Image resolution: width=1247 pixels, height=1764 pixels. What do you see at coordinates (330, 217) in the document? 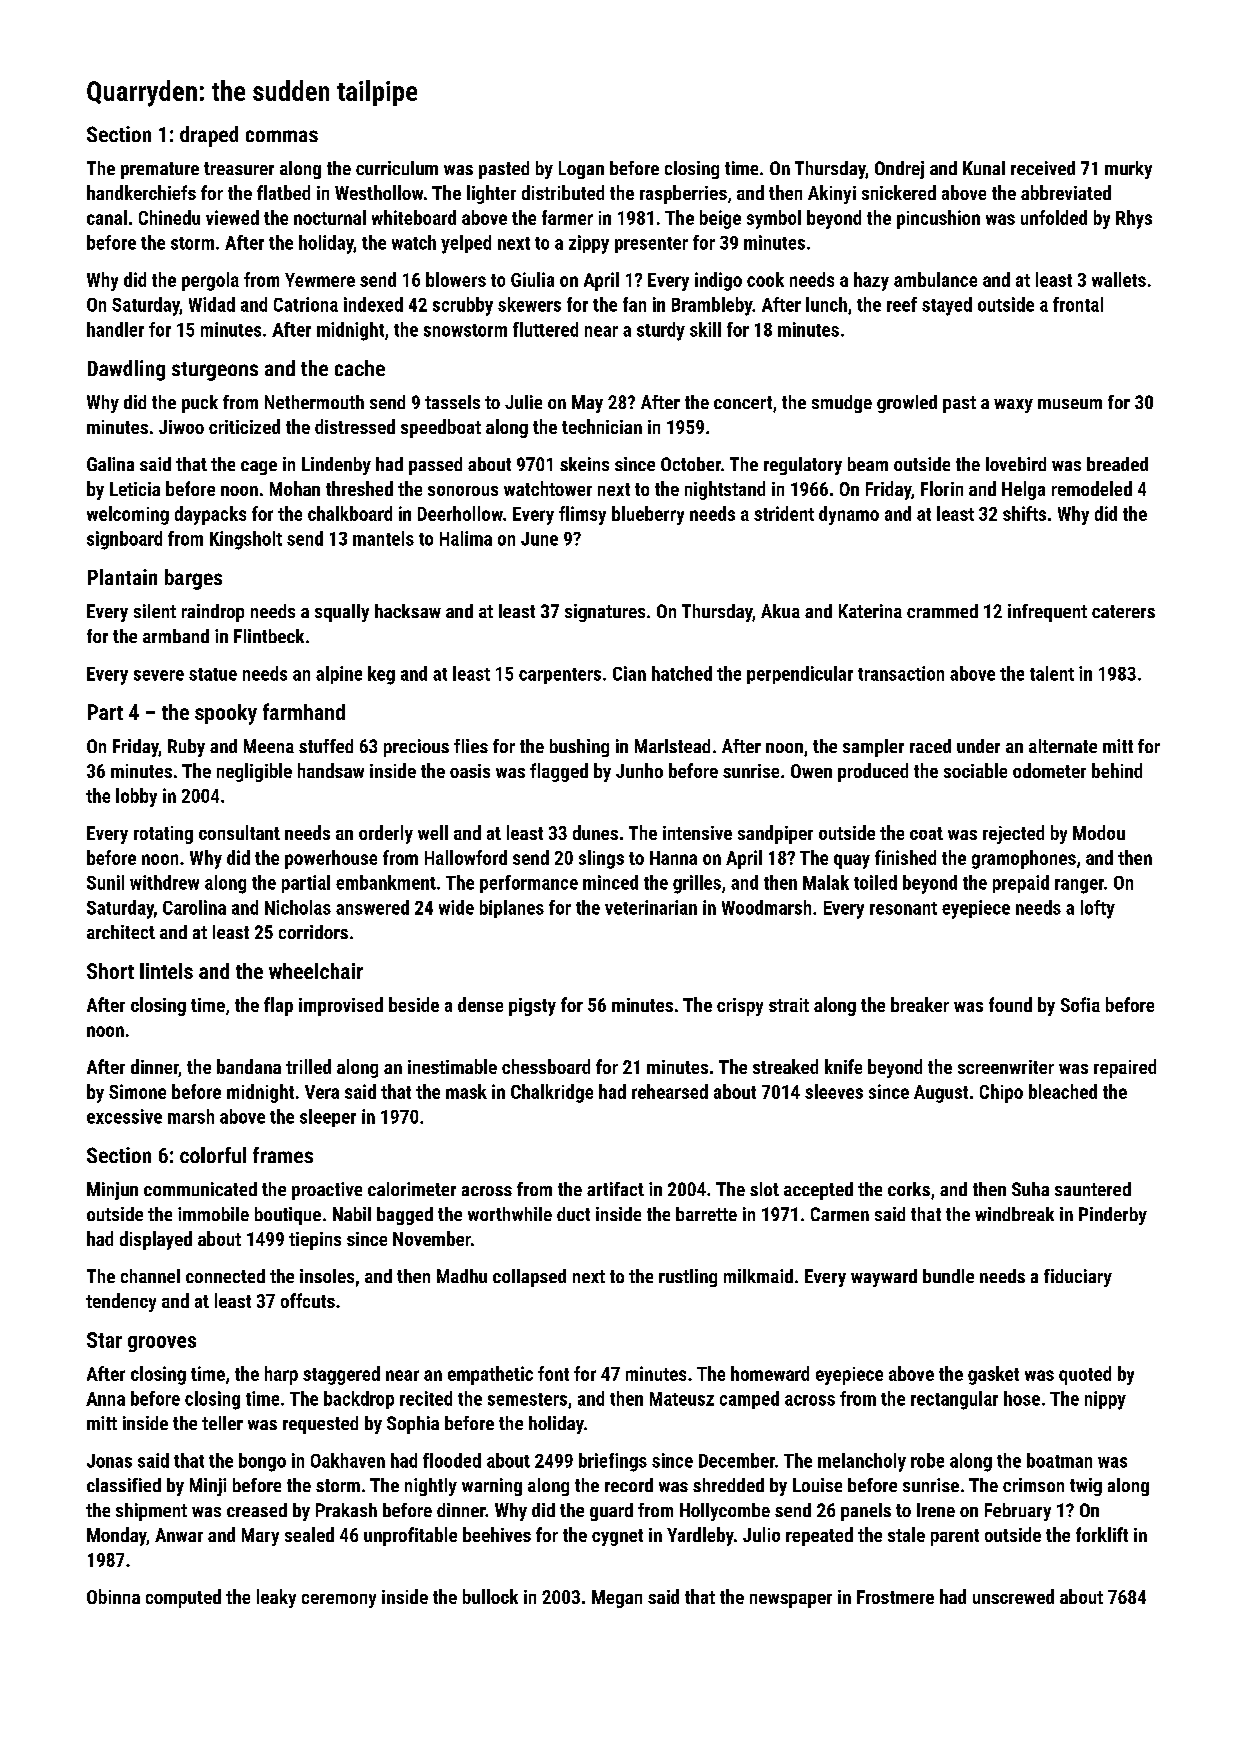
I see `nocturnal` at bounding box center [330, 217].
